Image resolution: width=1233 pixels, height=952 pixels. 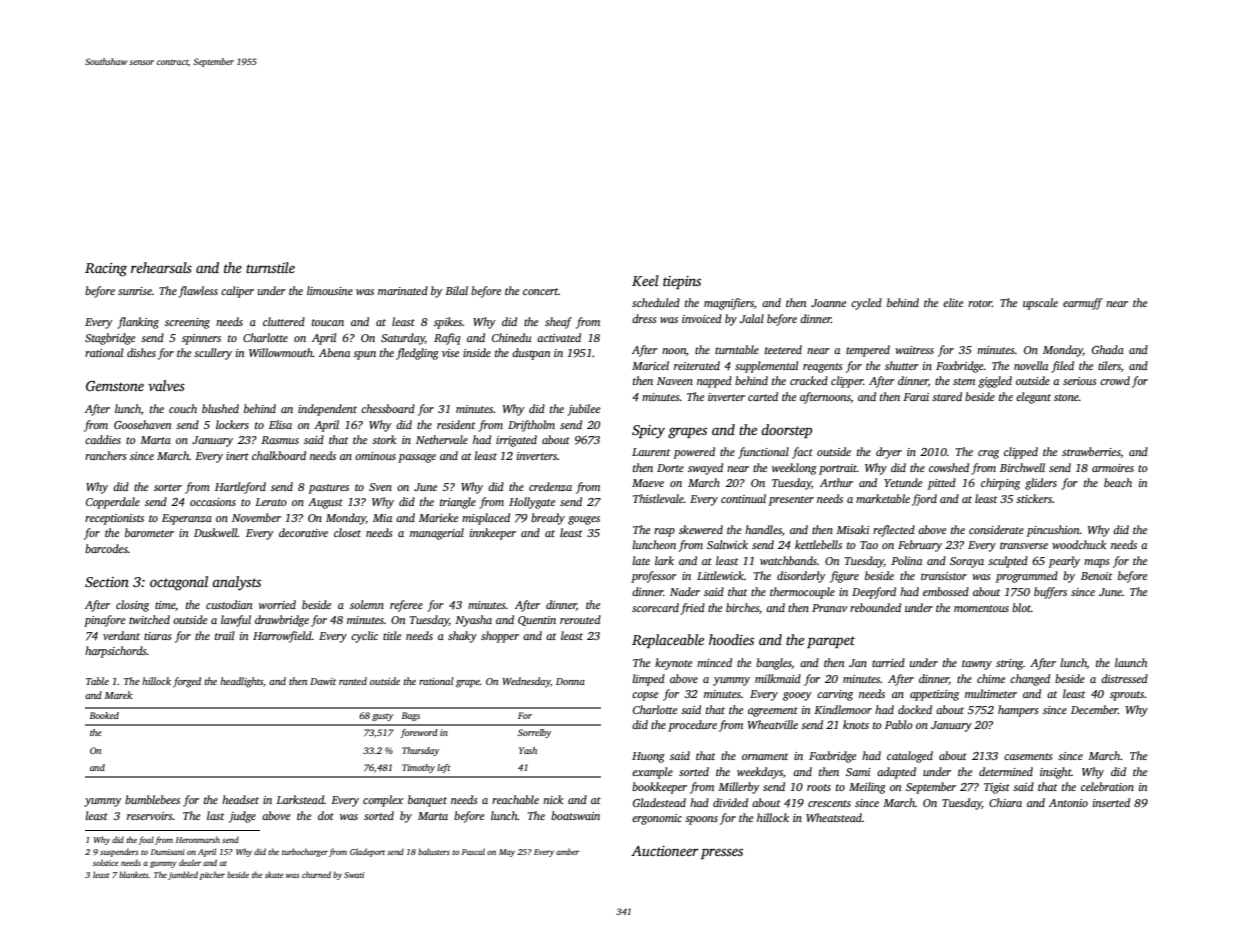 What do you see at coordinates (692, 726) in the page?
I see `procedure` at bounding box center [692, 726].
